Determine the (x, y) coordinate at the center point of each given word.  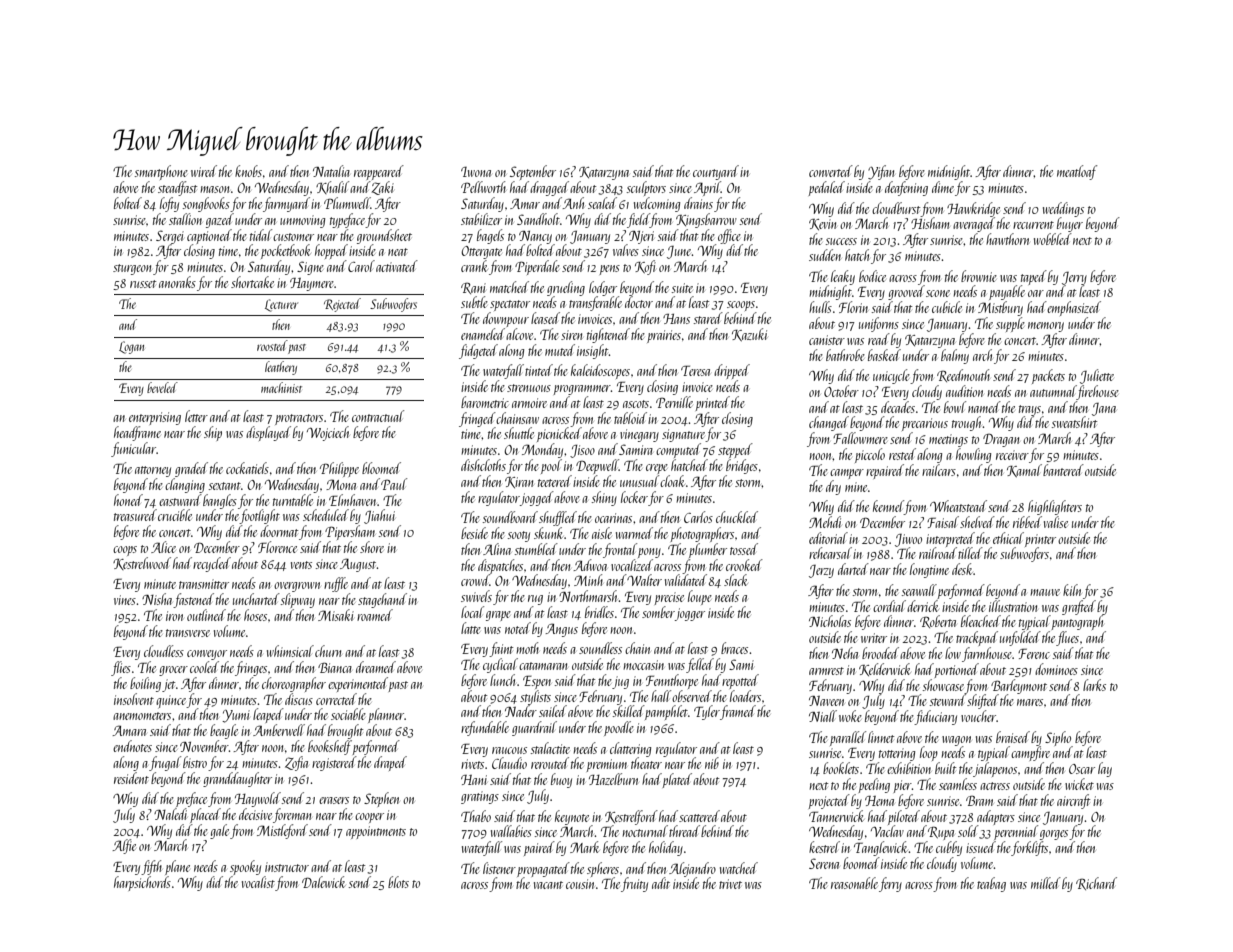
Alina (497, 549)
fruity (634, 884)
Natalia (331, 171)
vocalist (258, 882)
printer (1040, 541)
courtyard (716, 172)
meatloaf (1077, 172)
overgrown (297, 587)
